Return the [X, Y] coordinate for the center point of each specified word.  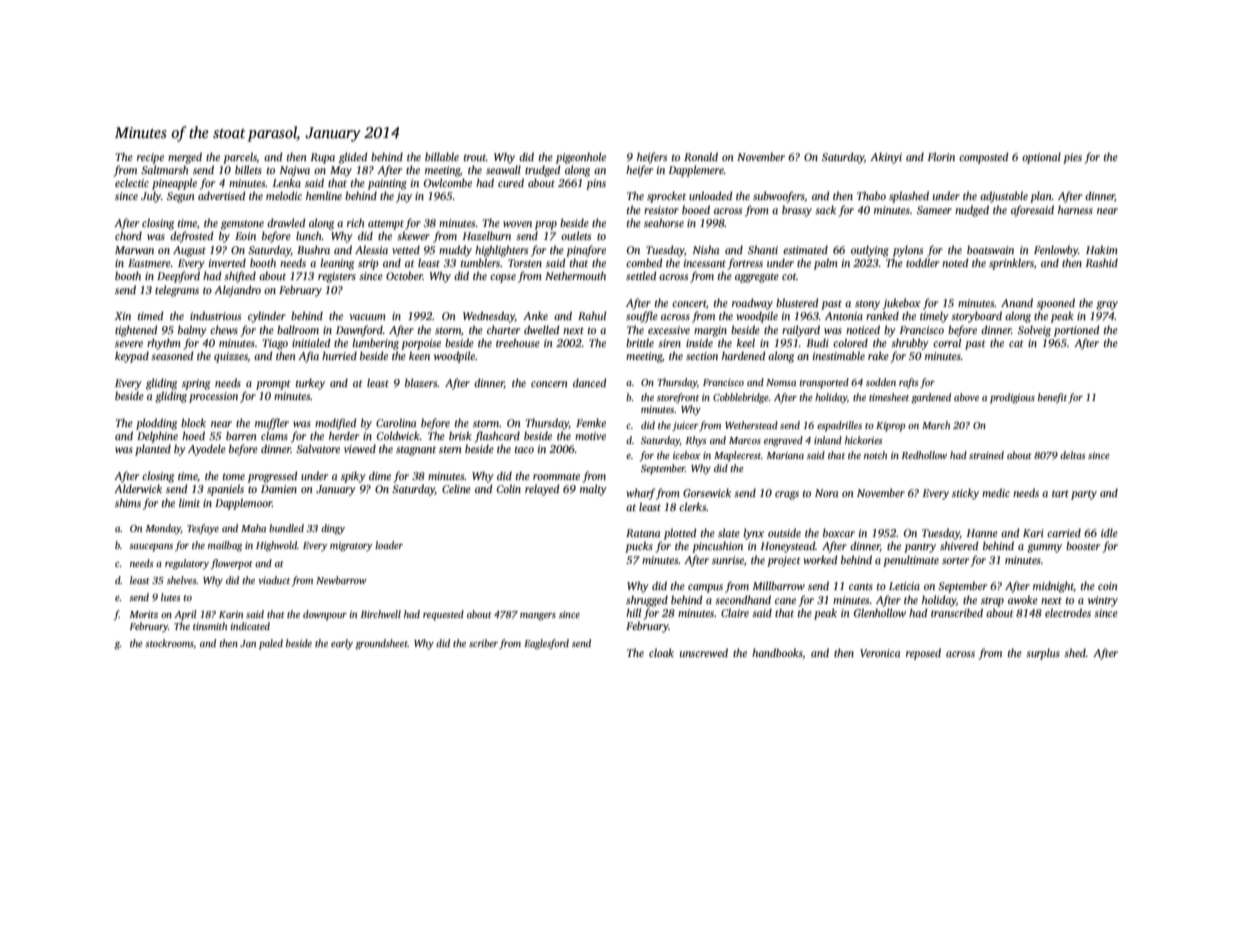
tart [1060, 493]
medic [996, 492]
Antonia [844, 316]
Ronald [701, 156]
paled [271, 644]
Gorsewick [707, 492]
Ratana [643, 533]
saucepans [151, 548]
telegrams [177, 291]
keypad [132, 357]
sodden [881, 382]
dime [380, 475]
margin [710, 331]
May [341, 171]
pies [1072, 158]
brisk [460, 435]
